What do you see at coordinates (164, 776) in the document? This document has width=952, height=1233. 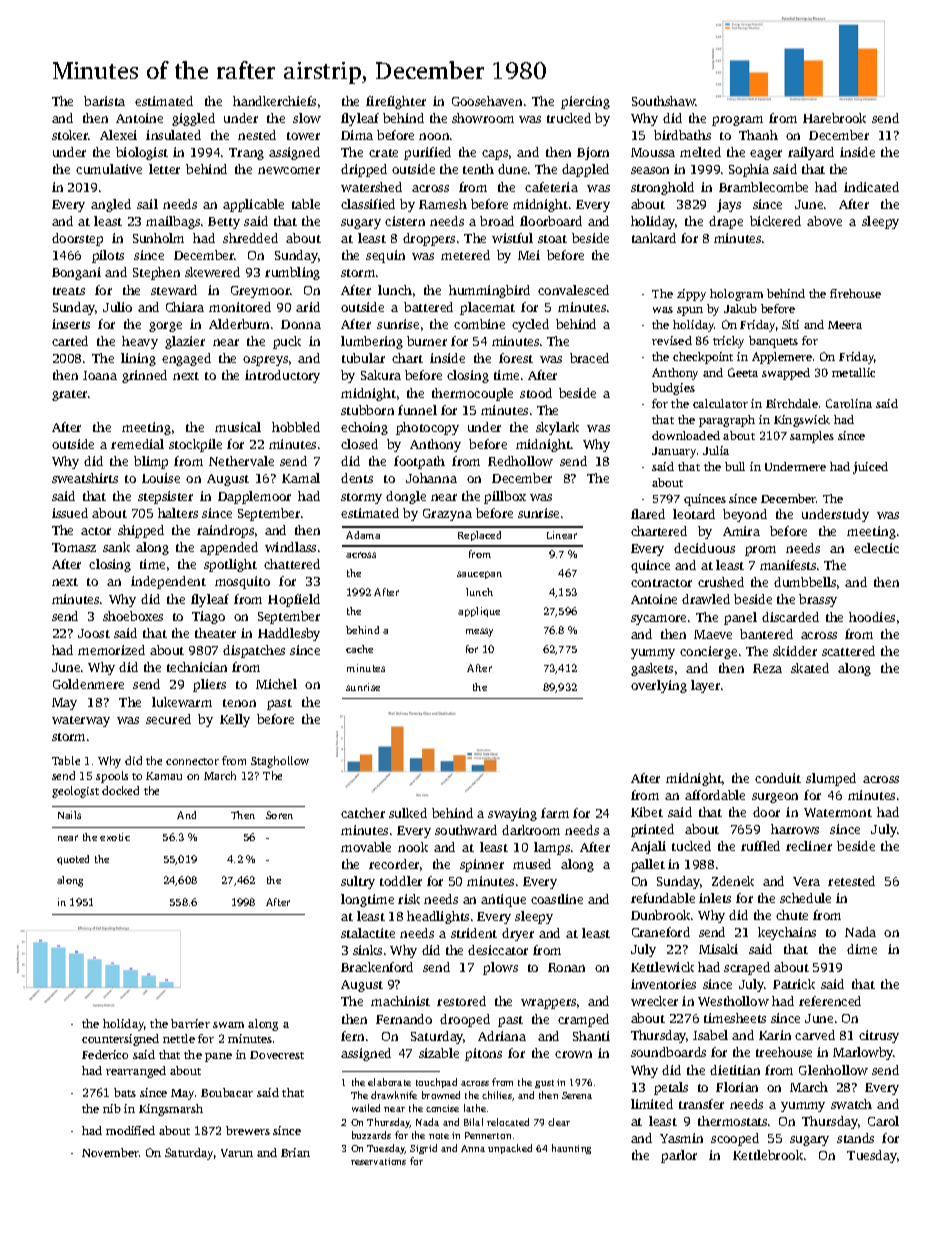 I see `Kamau` at bounding box center [164, 776].
